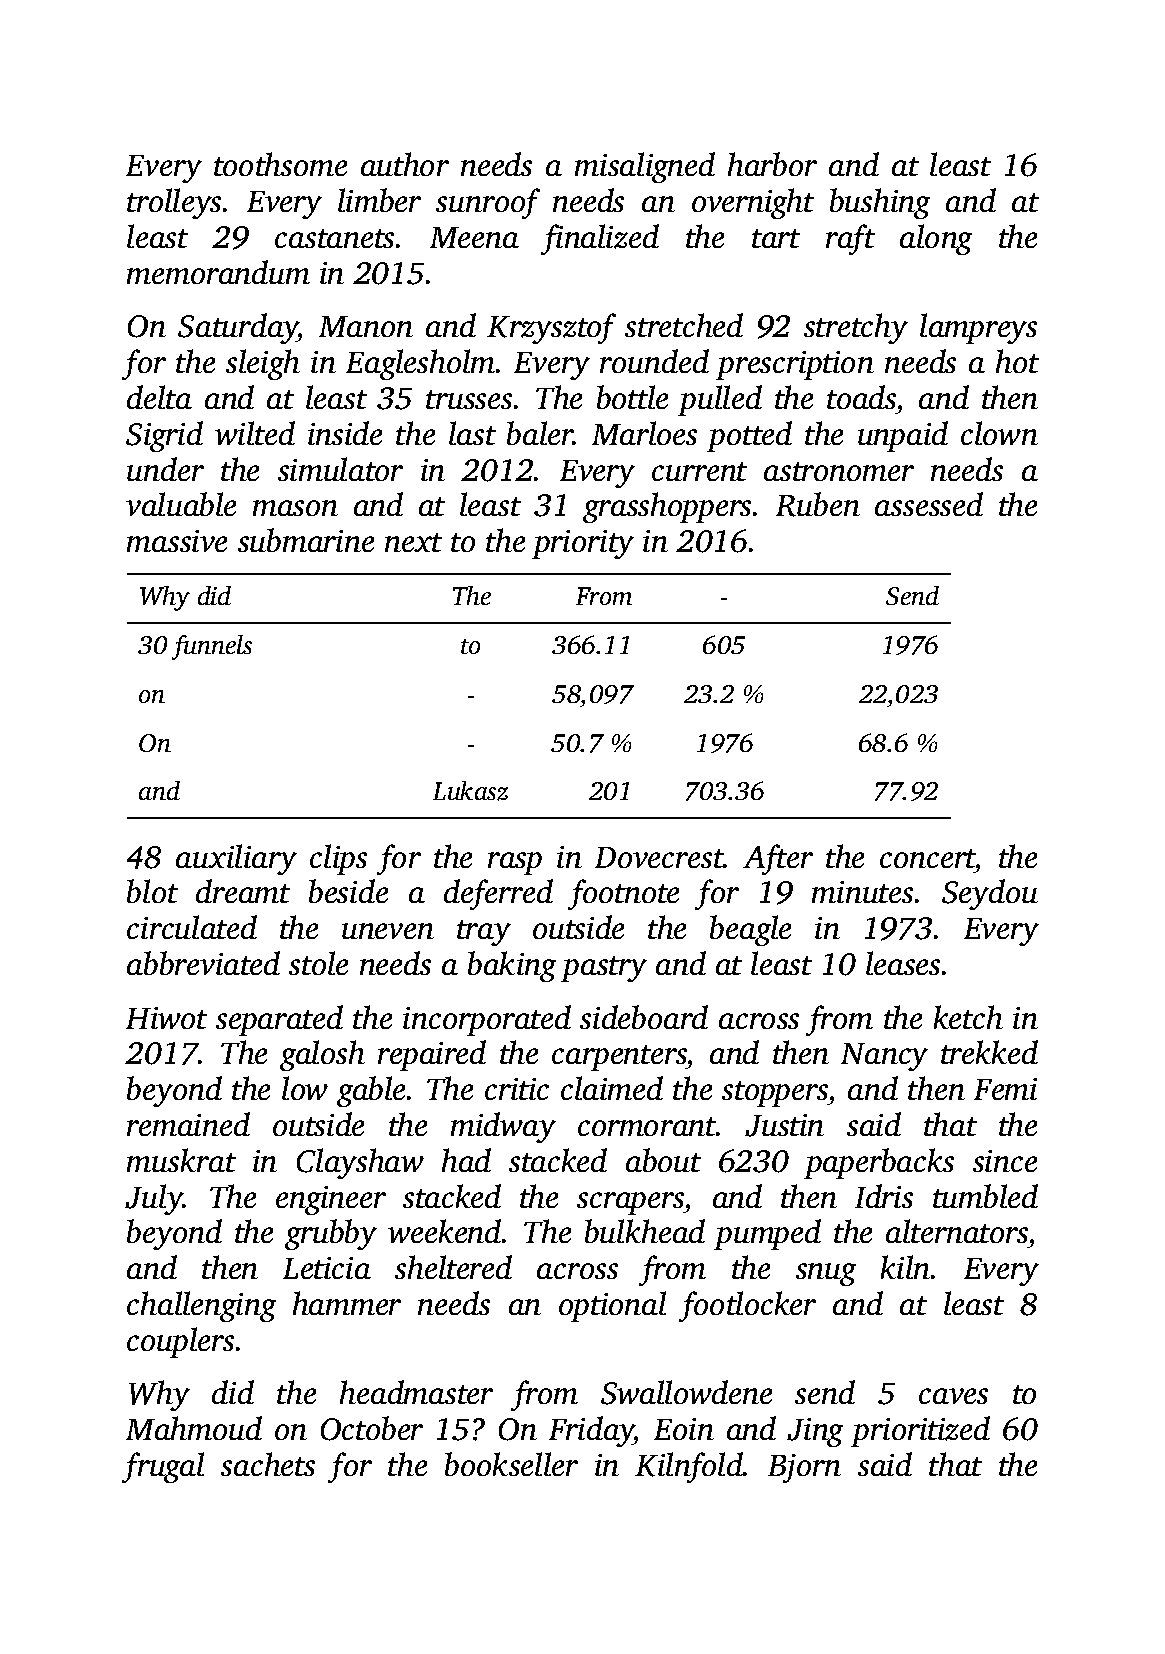  What do you see at coordinates (466, 1160) in the screenshot?
I see `had` at bounding box center [466, 1160].
